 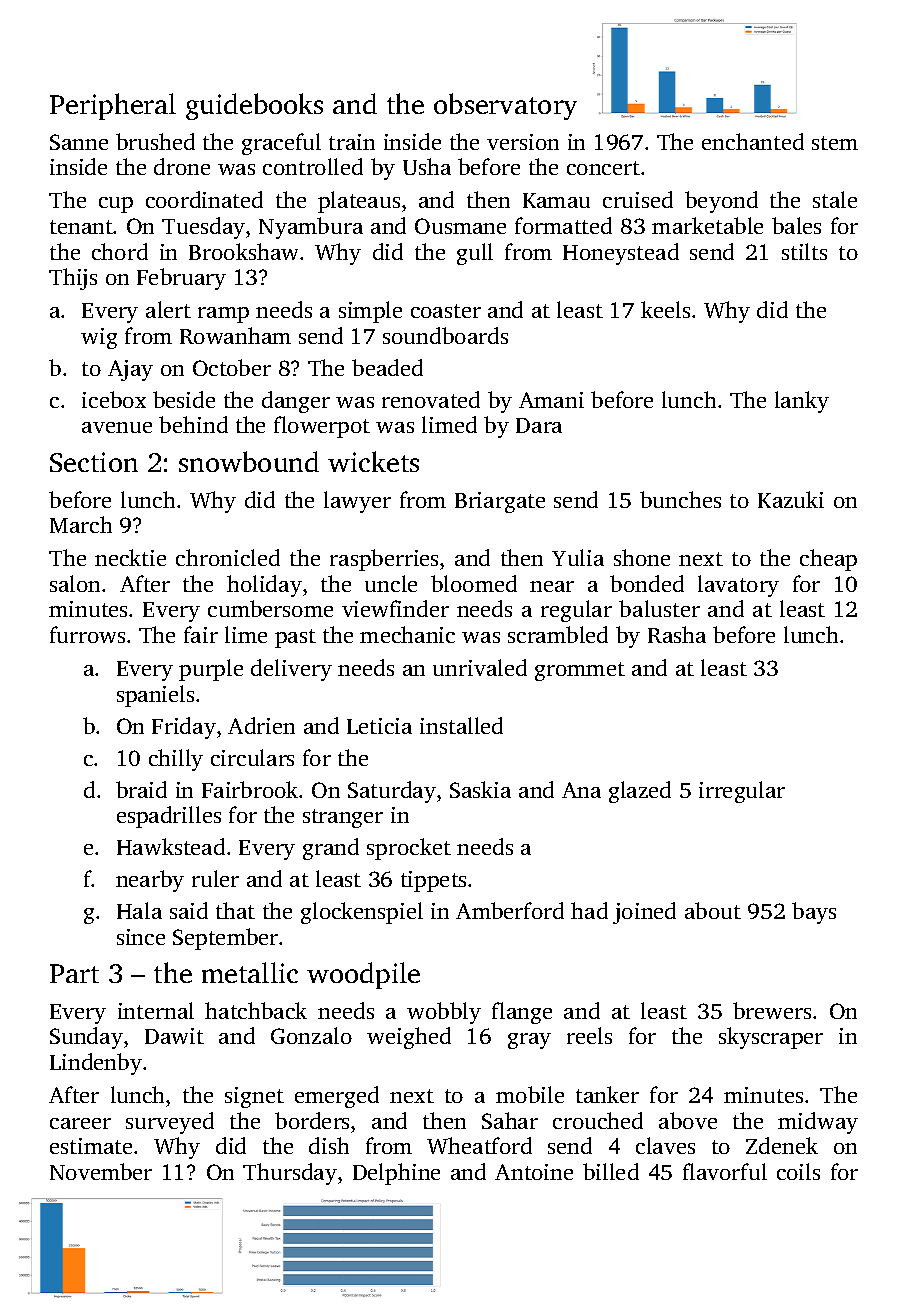 I want to click on gray, so click(x=529, y=1041).
